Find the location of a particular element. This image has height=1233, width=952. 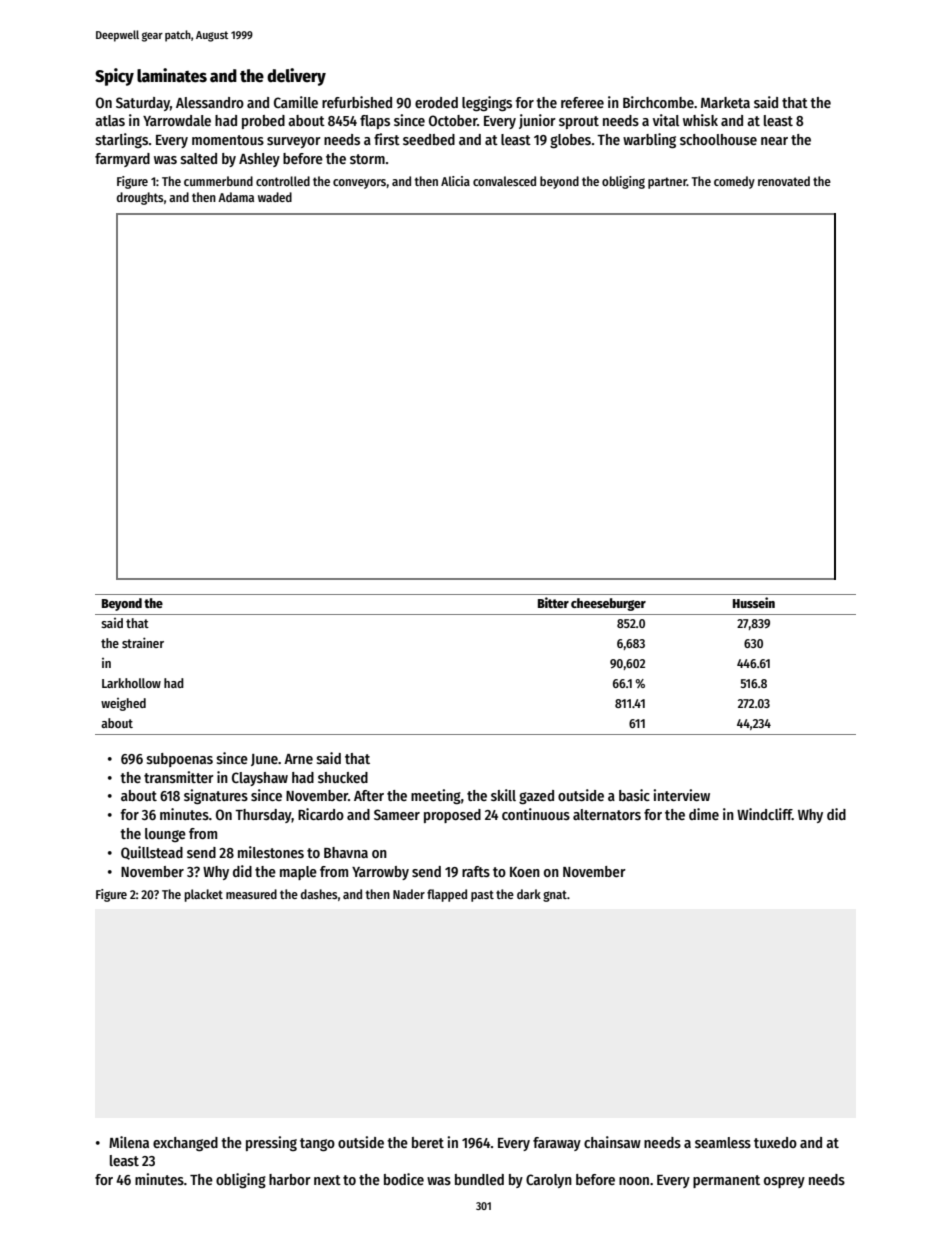

waded is located at coordinates (275, 197).
